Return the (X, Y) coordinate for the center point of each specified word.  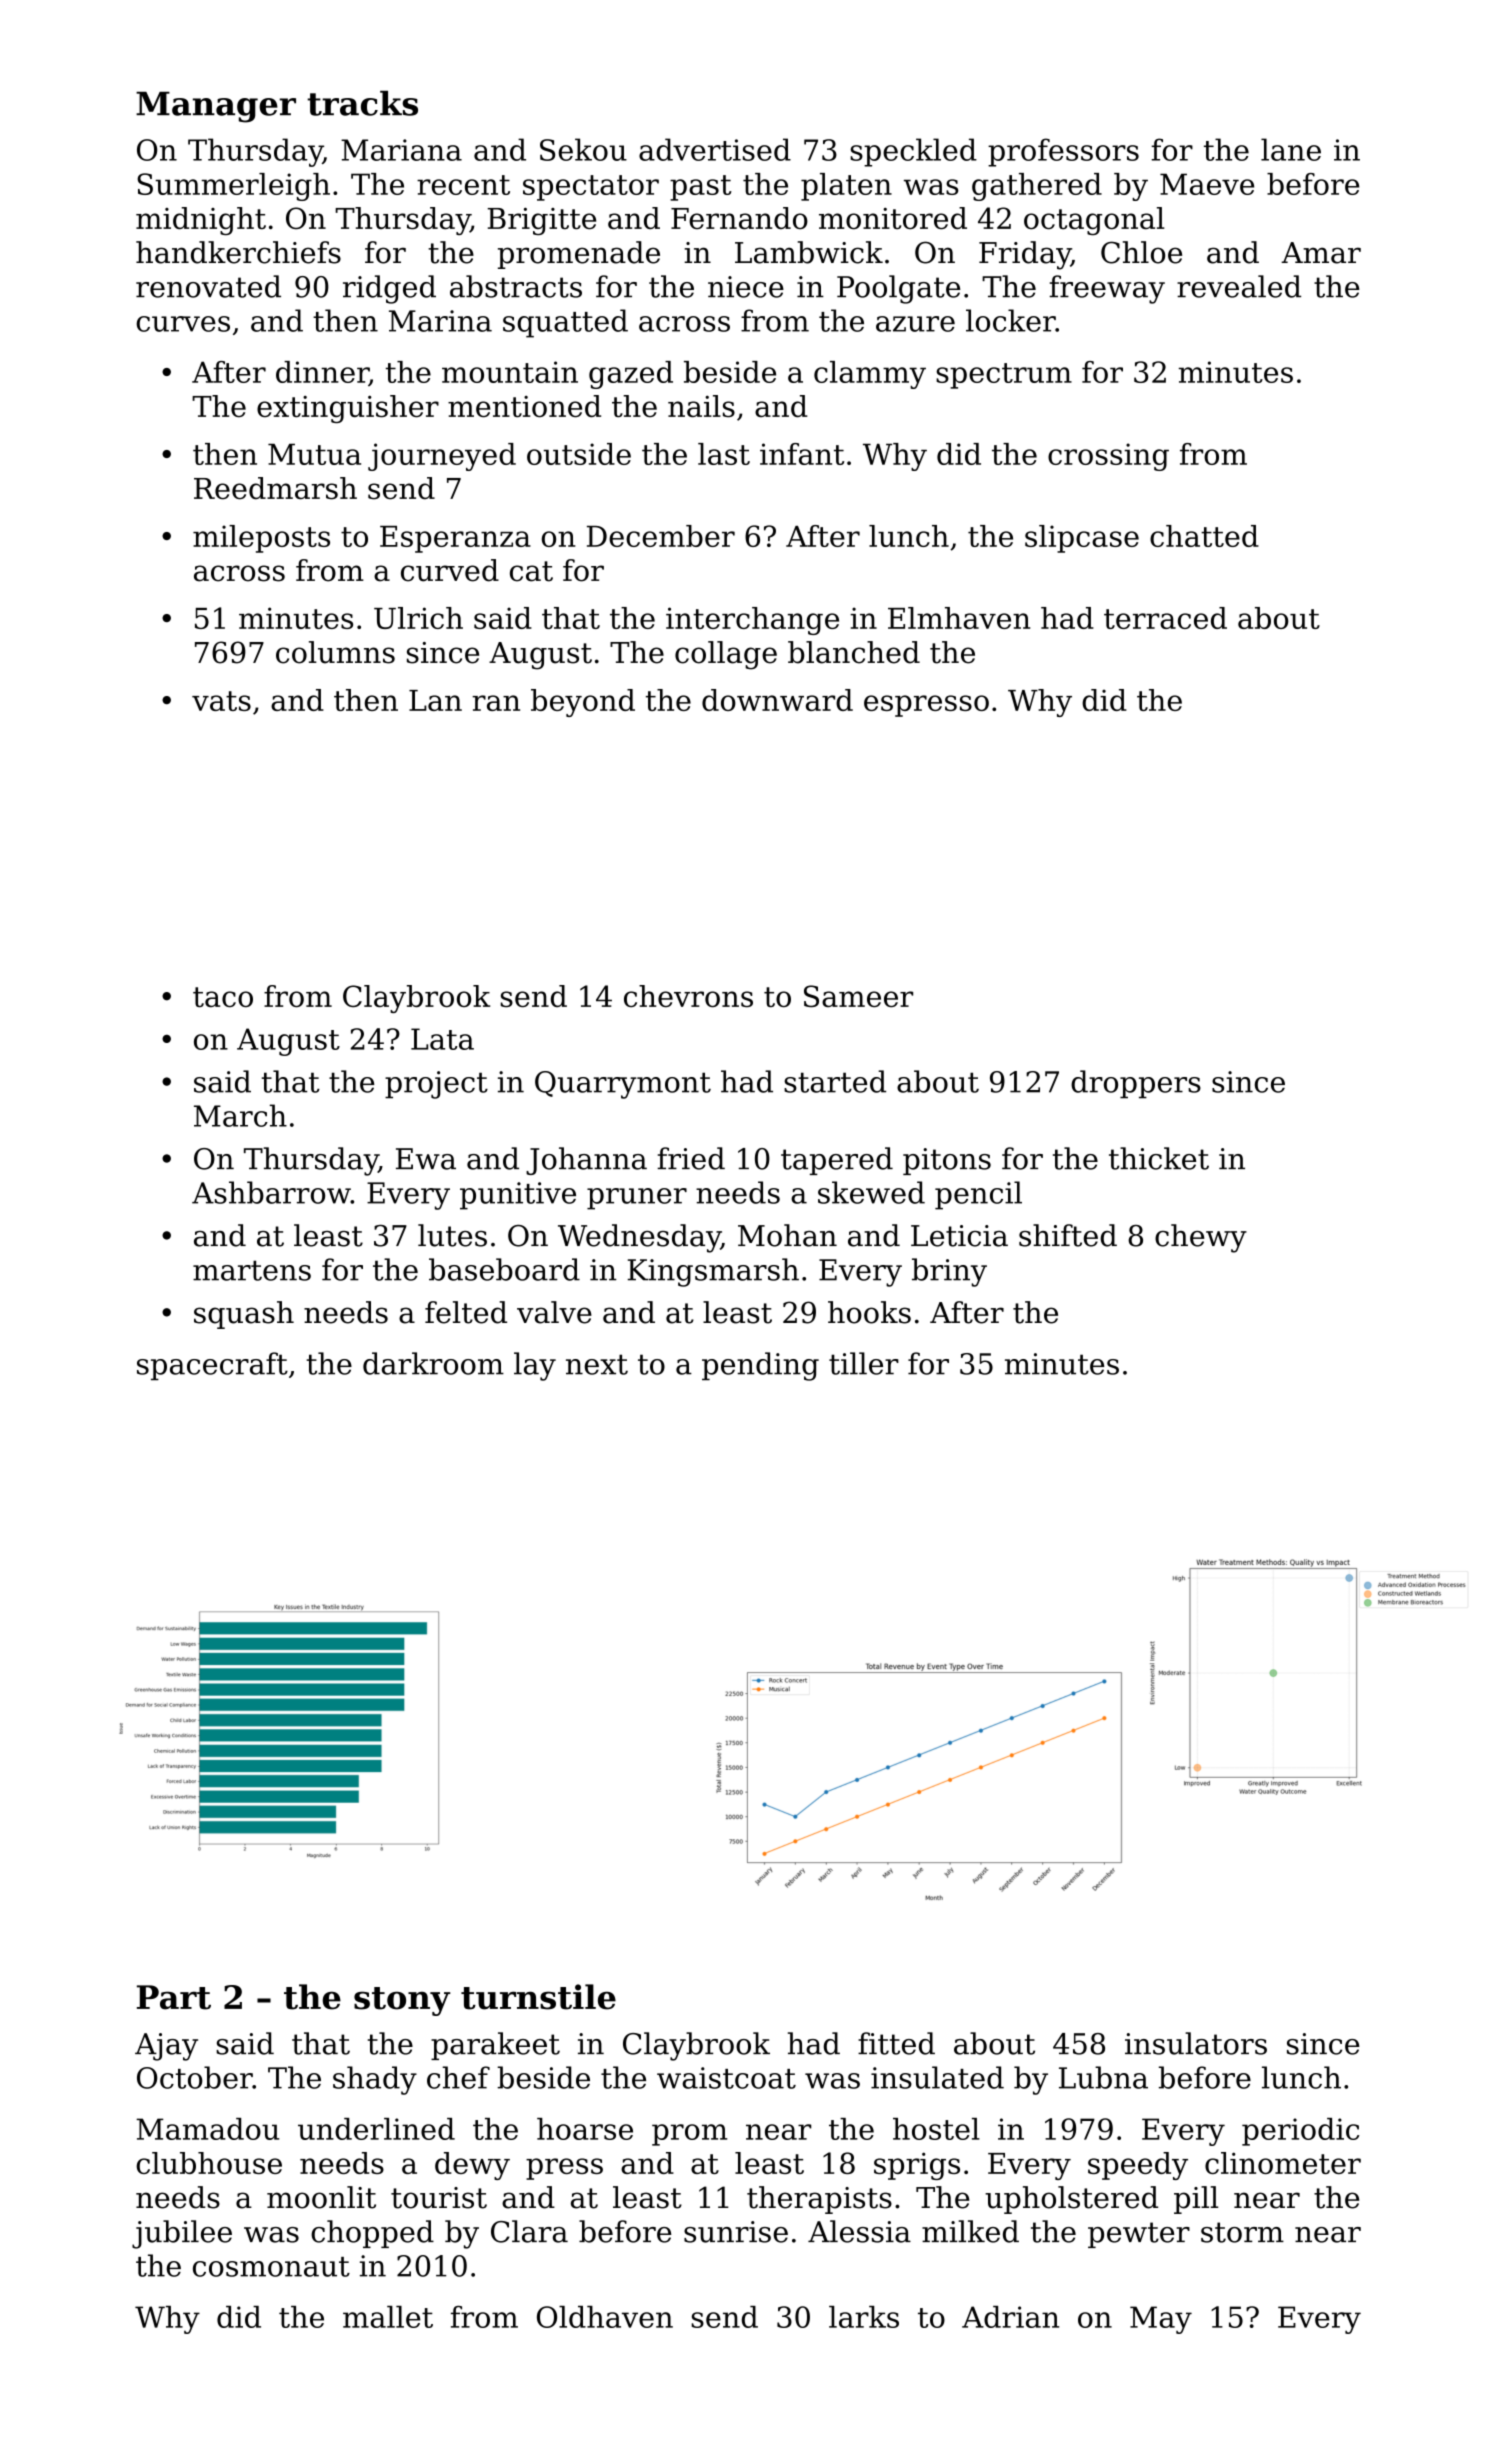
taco (223, 997)
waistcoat (726, 2078)
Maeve (1207, 184)
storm (1242, 2232)
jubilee (182, 2234)
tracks (362, 103)
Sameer (858, 996)
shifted (1068, 1235)
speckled (913, 152)
